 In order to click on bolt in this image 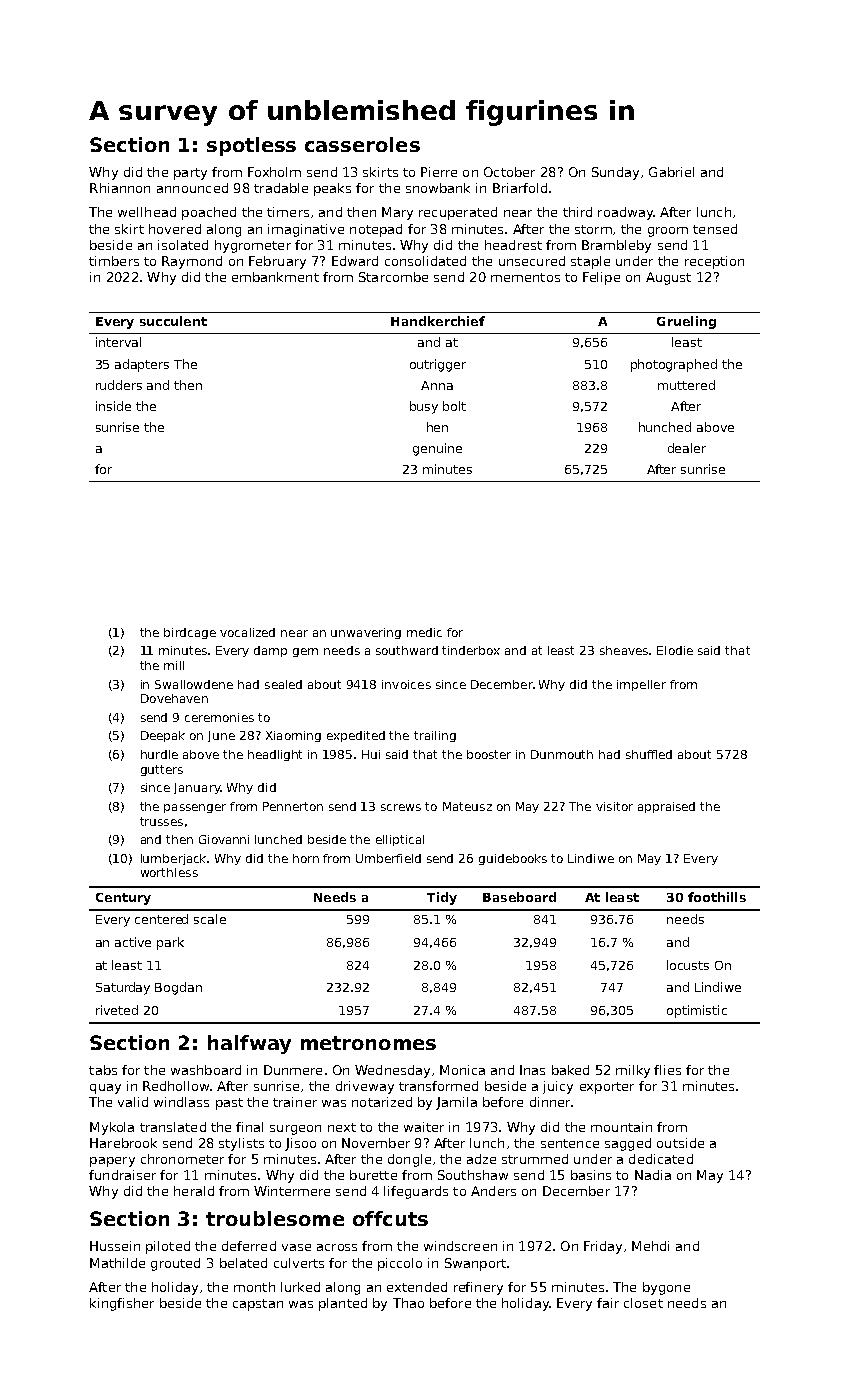, I will do `click(454, 406)`.
